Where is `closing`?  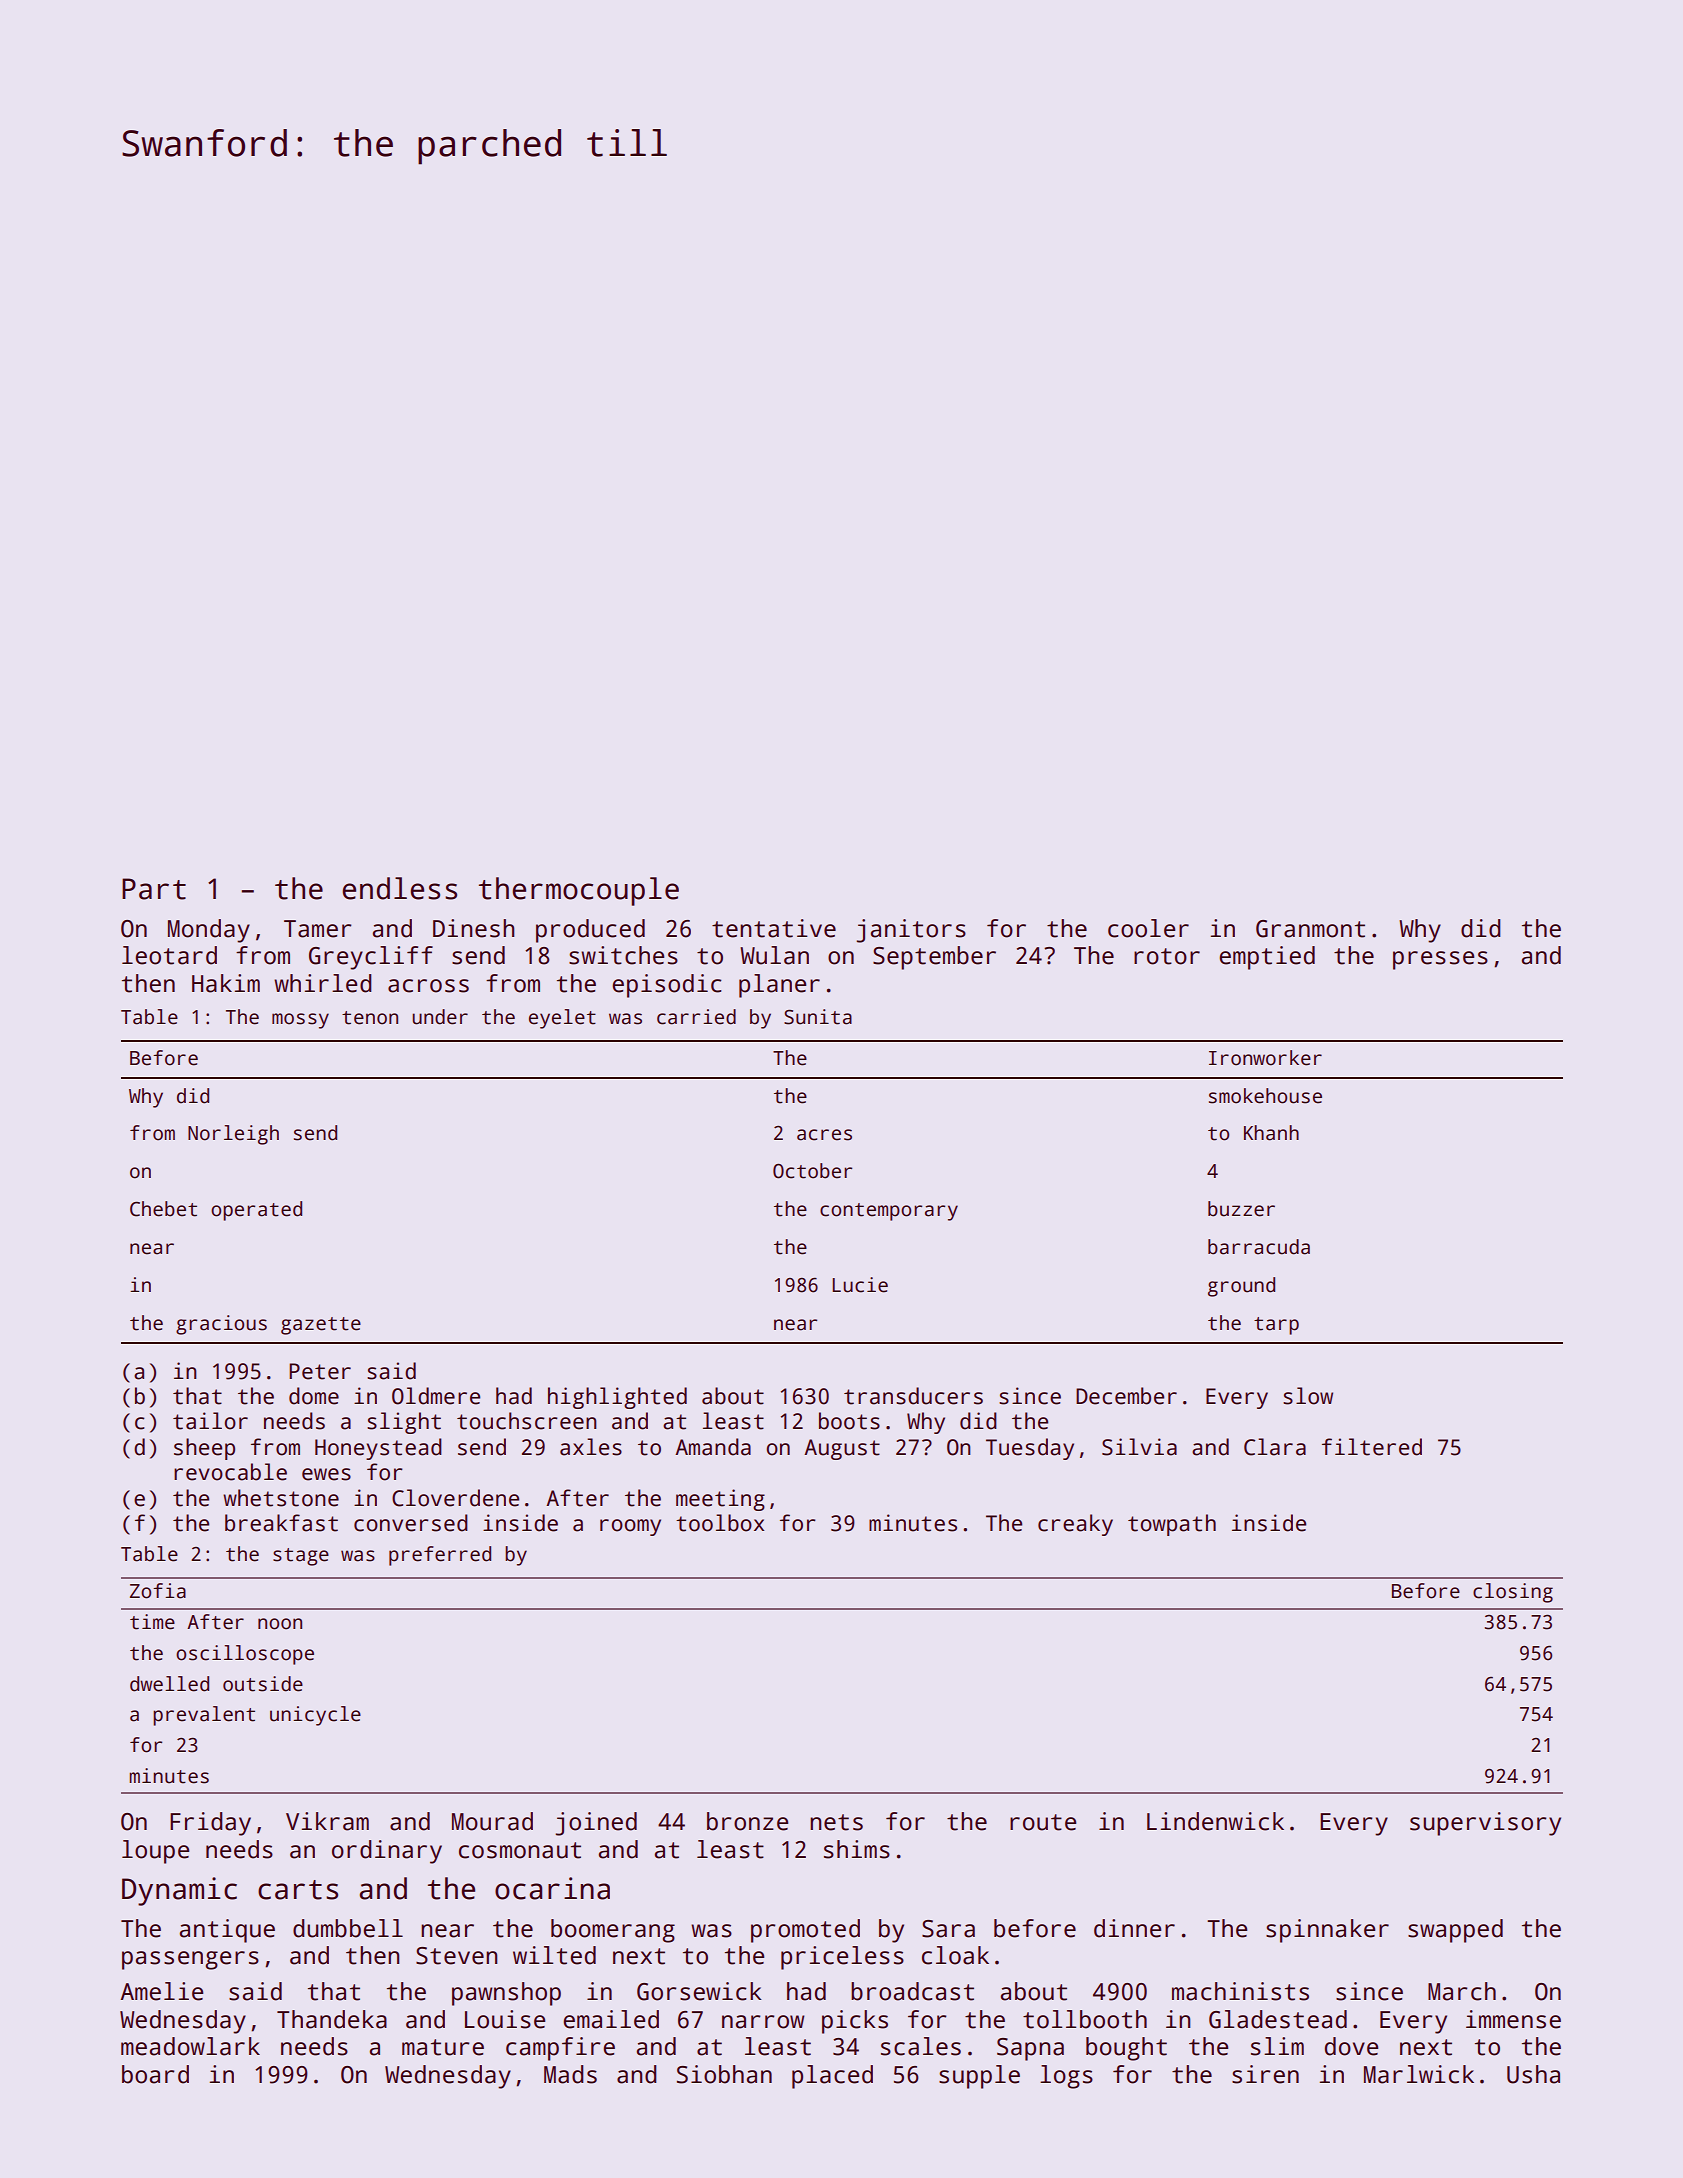 closing is located at coordinates (1513, 1593).
